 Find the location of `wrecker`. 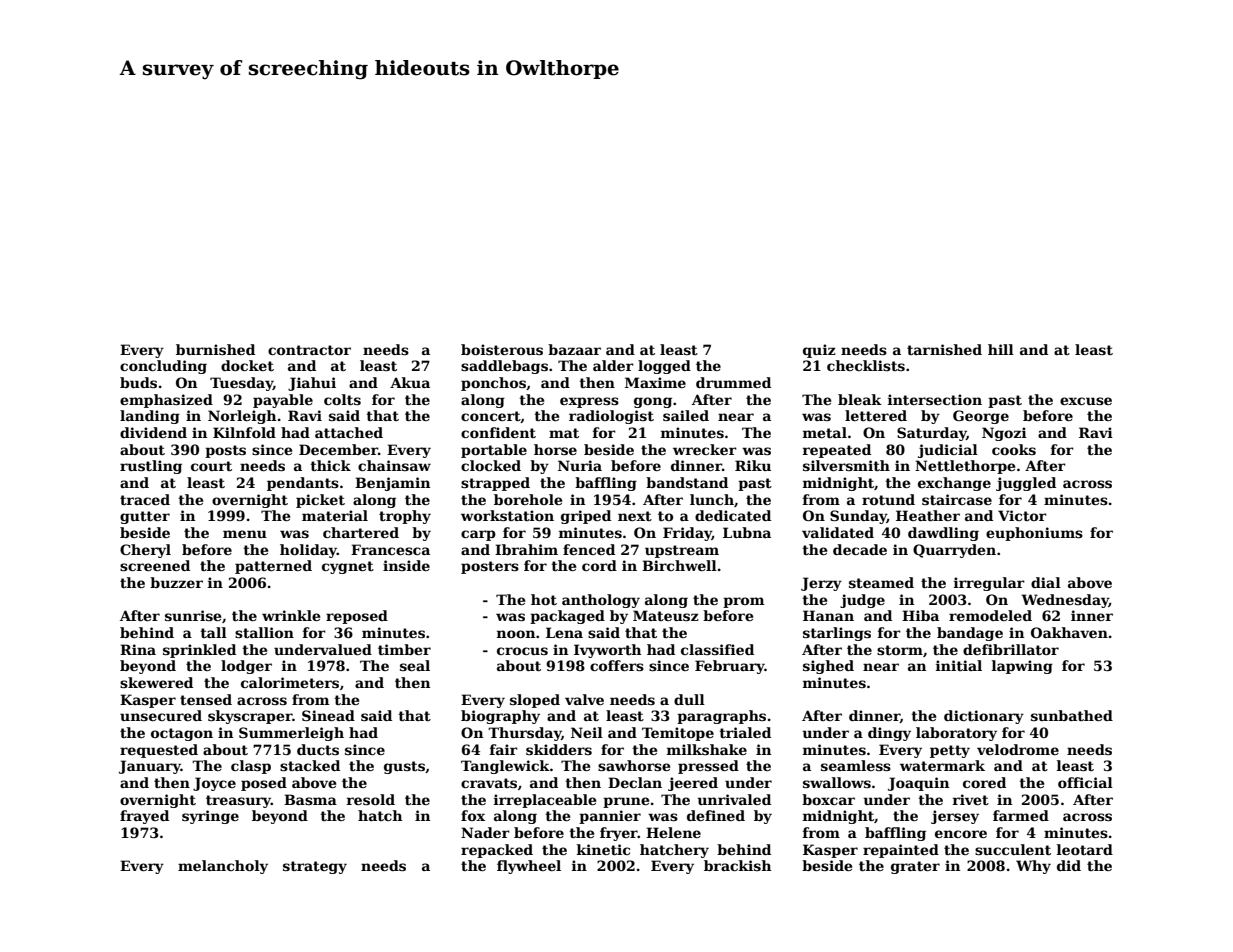

wrecker is located at coordinates (705, 449).
